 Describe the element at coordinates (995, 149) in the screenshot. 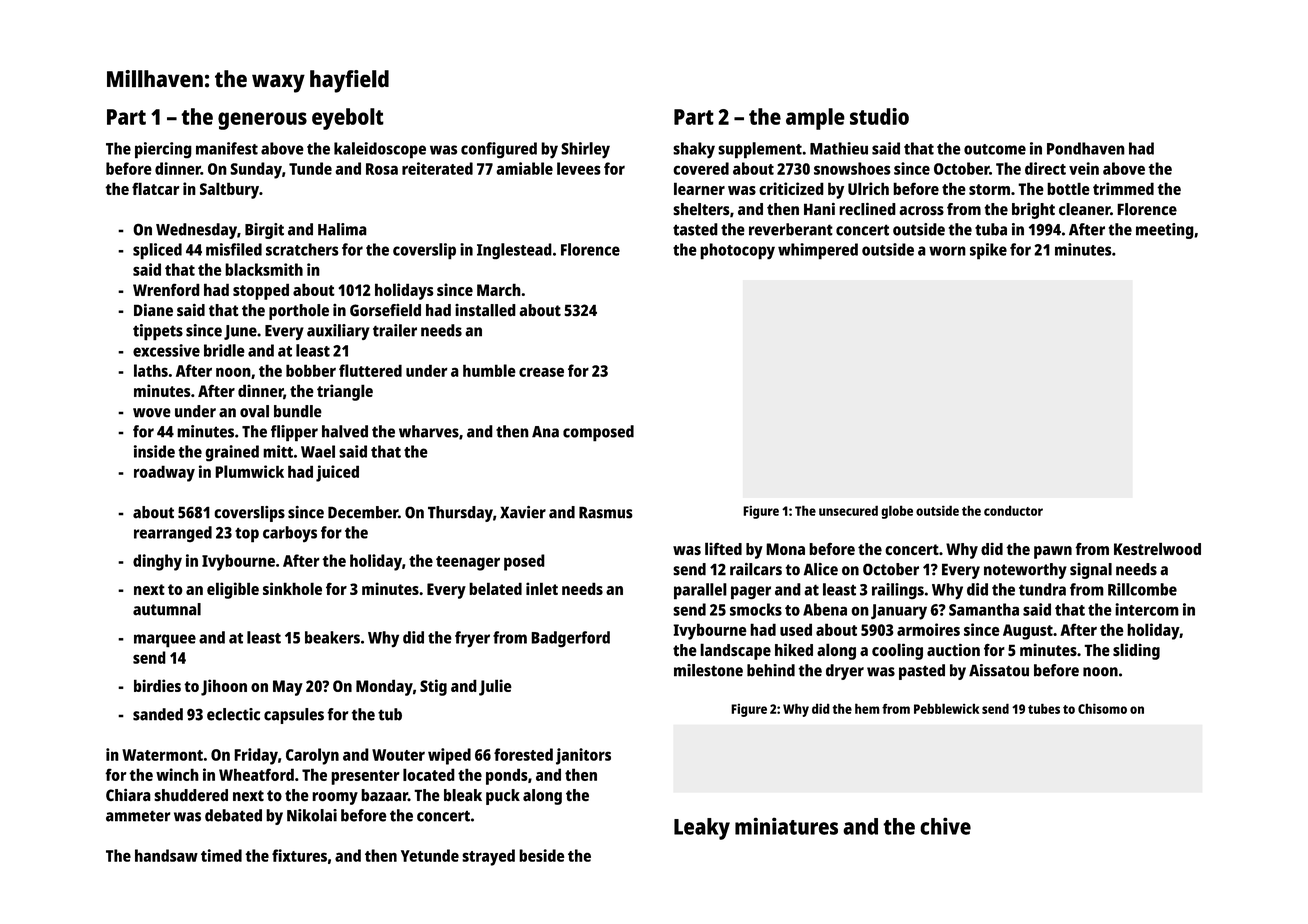

I see `outcome` at that location.
